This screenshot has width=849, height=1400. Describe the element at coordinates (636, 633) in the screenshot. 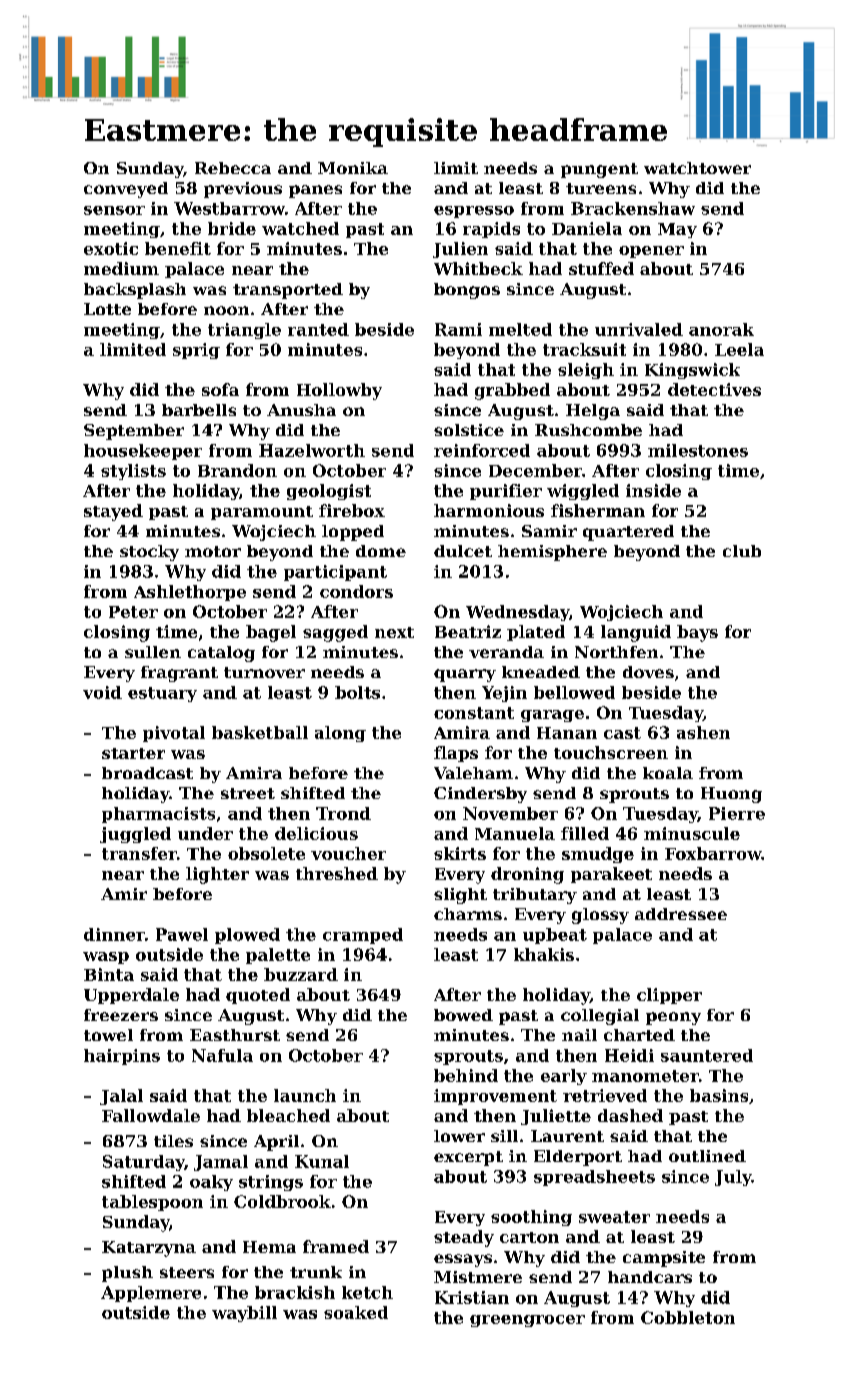

I see `languid` at that location.
